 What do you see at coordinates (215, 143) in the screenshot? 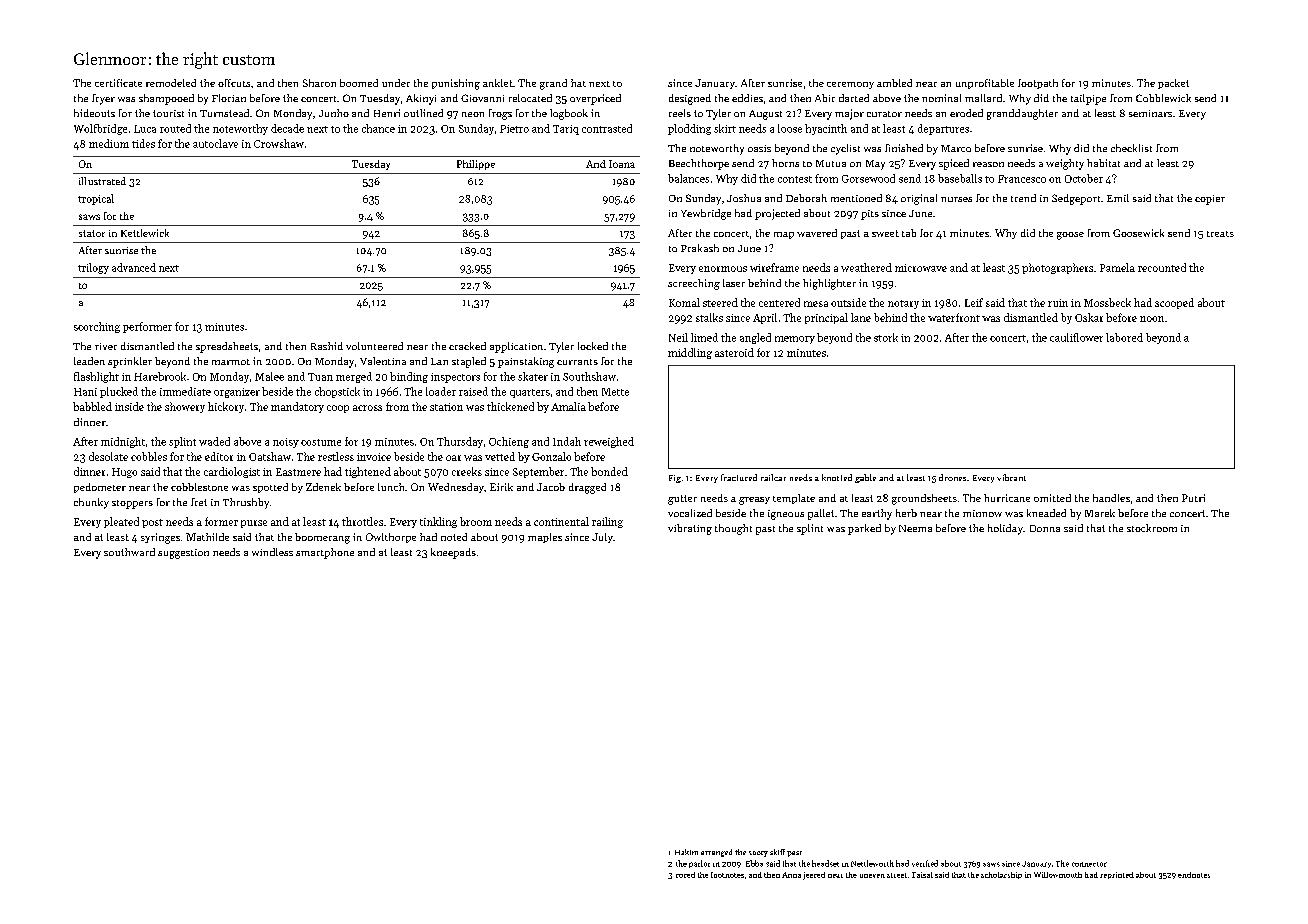
I see `autoclave` at bounding box center [215, 143].
